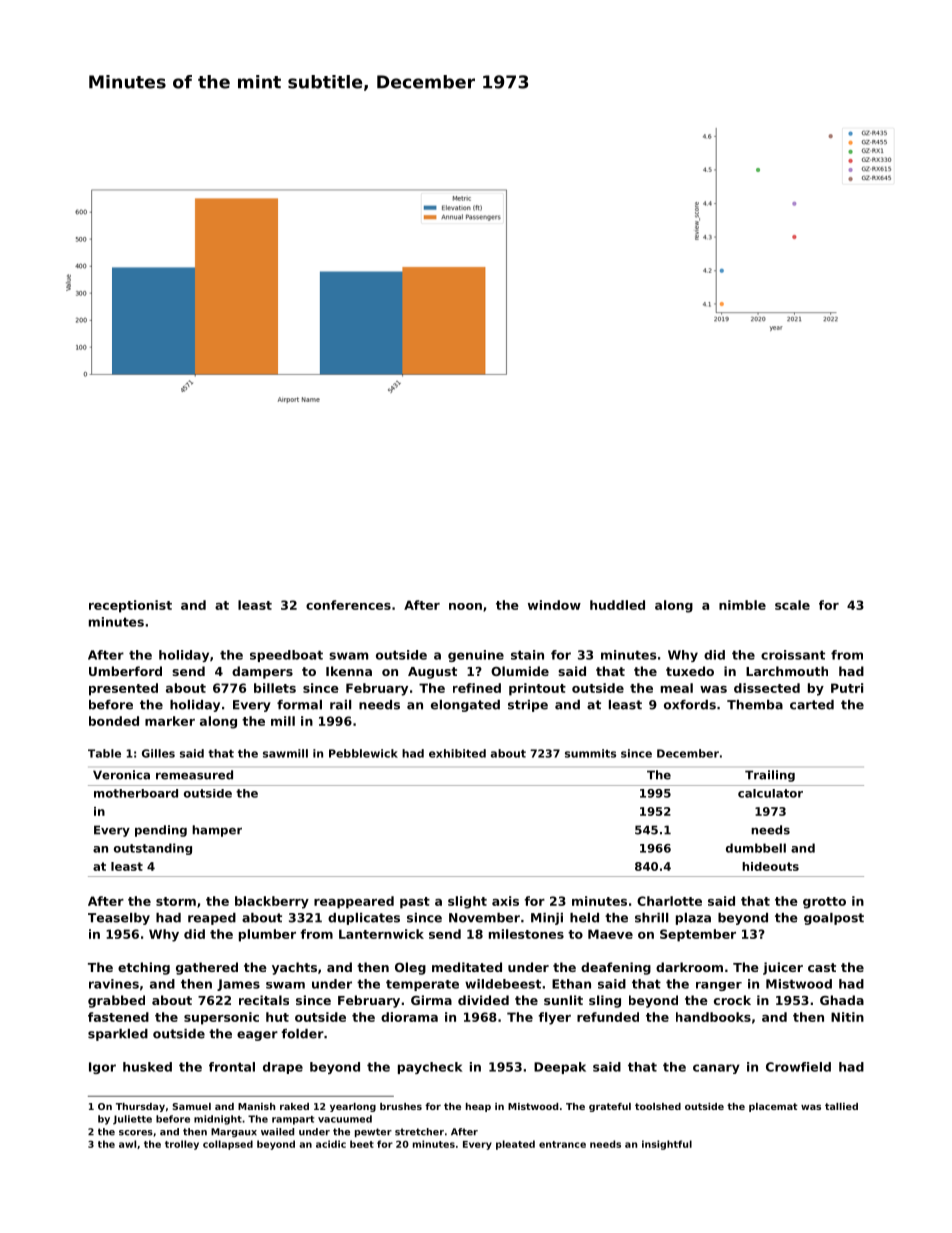 This document has height=1233, width=952. I want to click on yachts, so click(294, 968).
